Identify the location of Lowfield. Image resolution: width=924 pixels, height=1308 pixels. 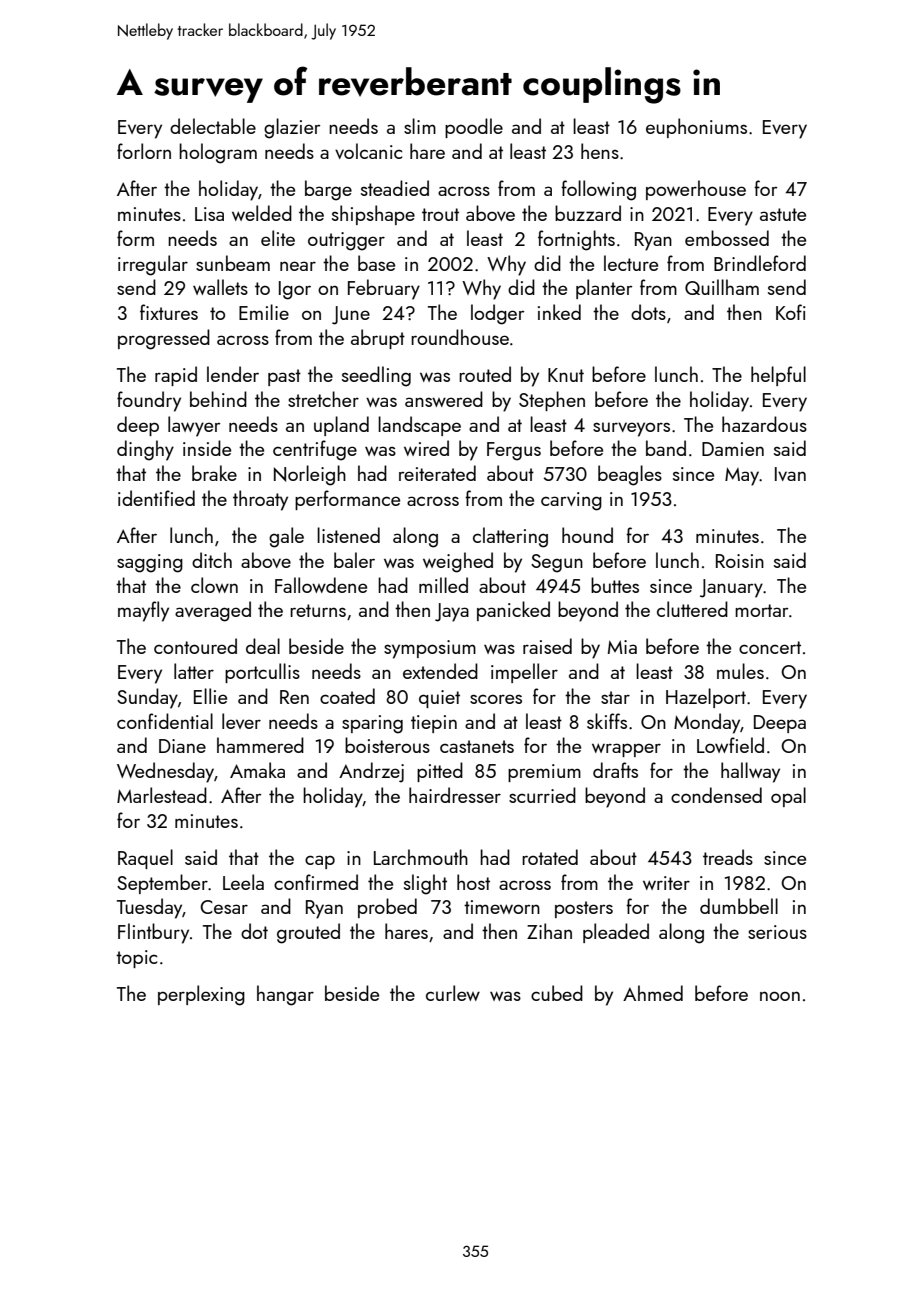
(730, 745).
